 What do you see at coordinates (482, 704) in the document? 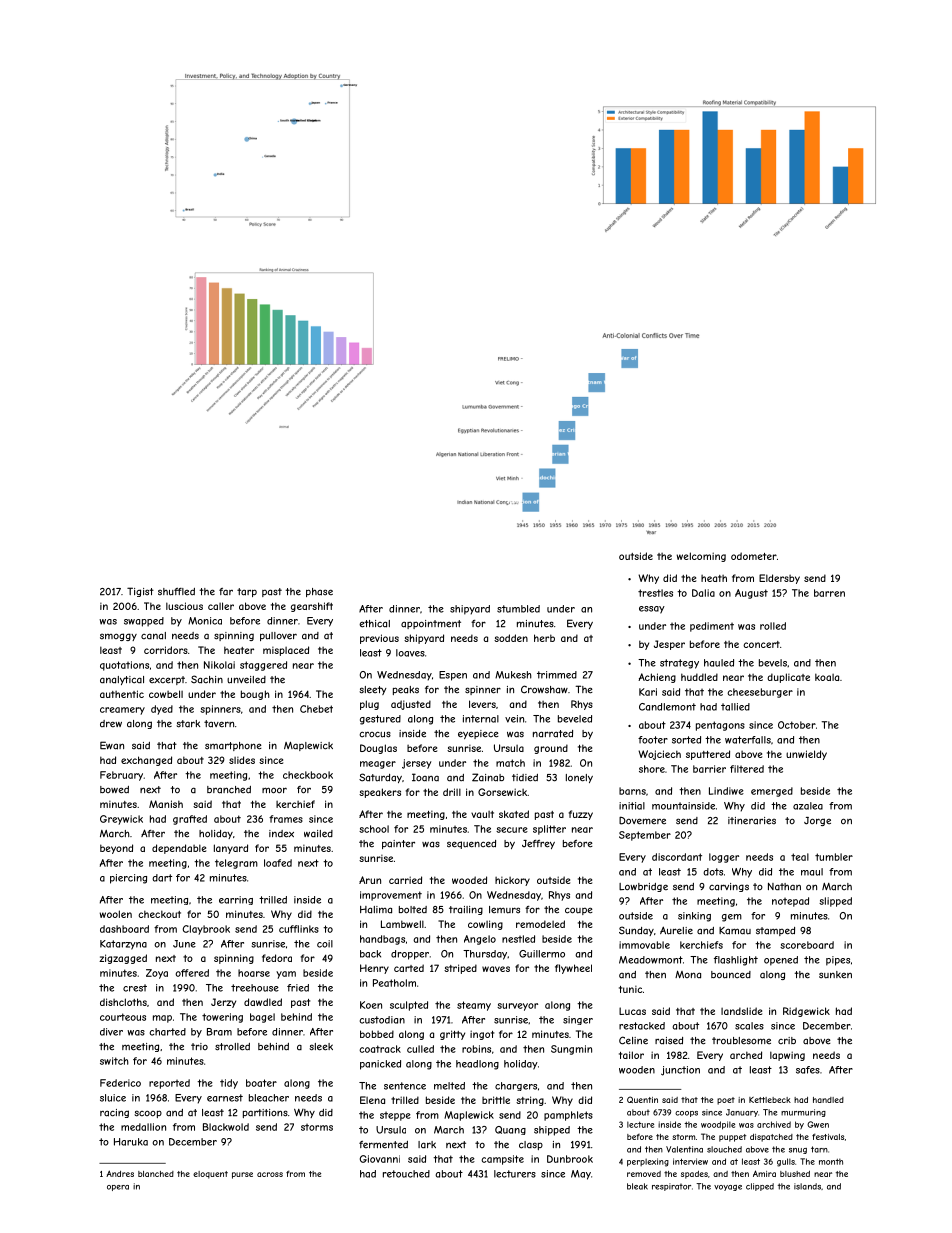
I see `levers` at bounding box center [482, 704].
